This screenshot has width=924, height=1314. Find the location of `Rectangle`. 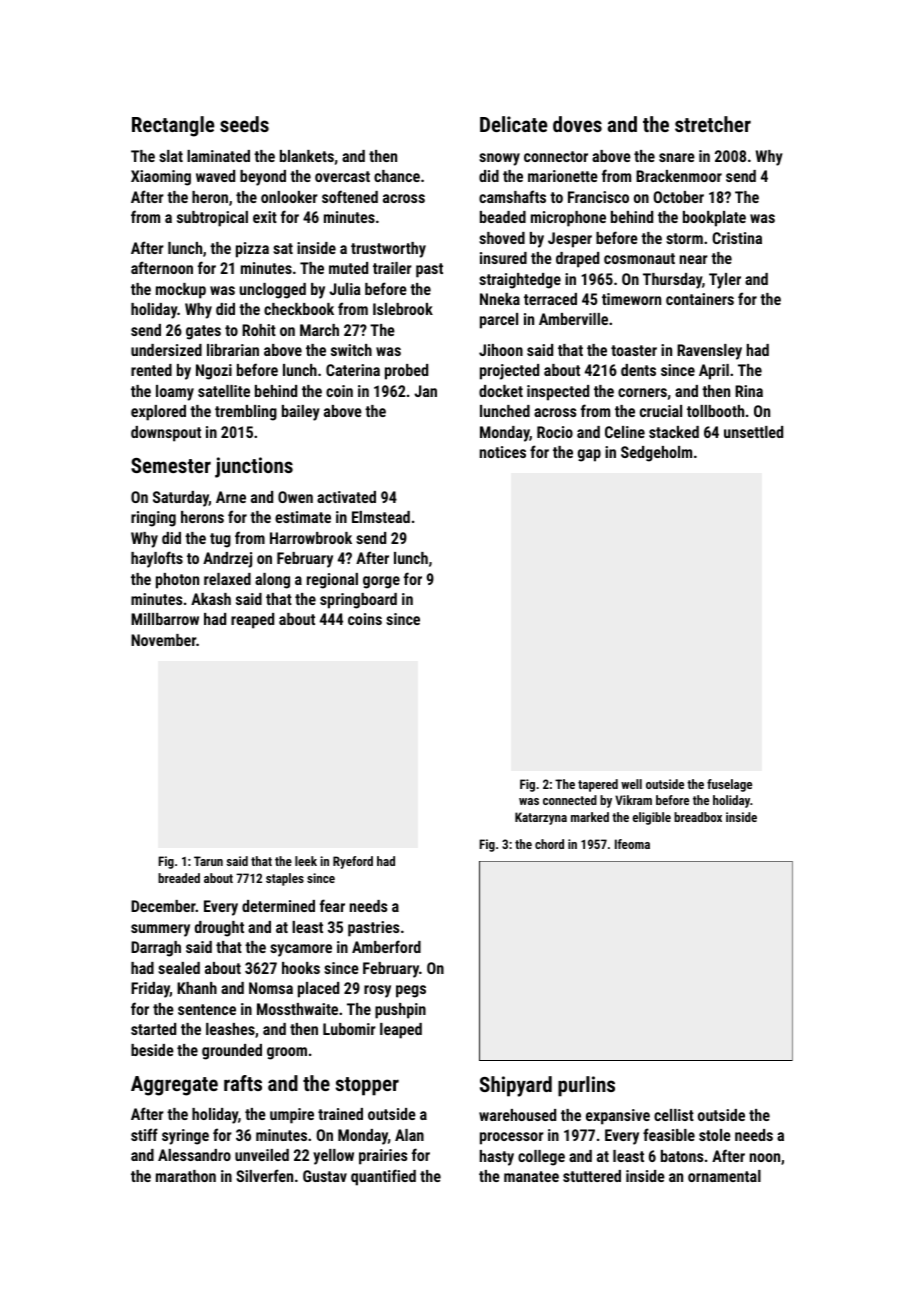

Rectangle is located at coordinates (173, 126).
